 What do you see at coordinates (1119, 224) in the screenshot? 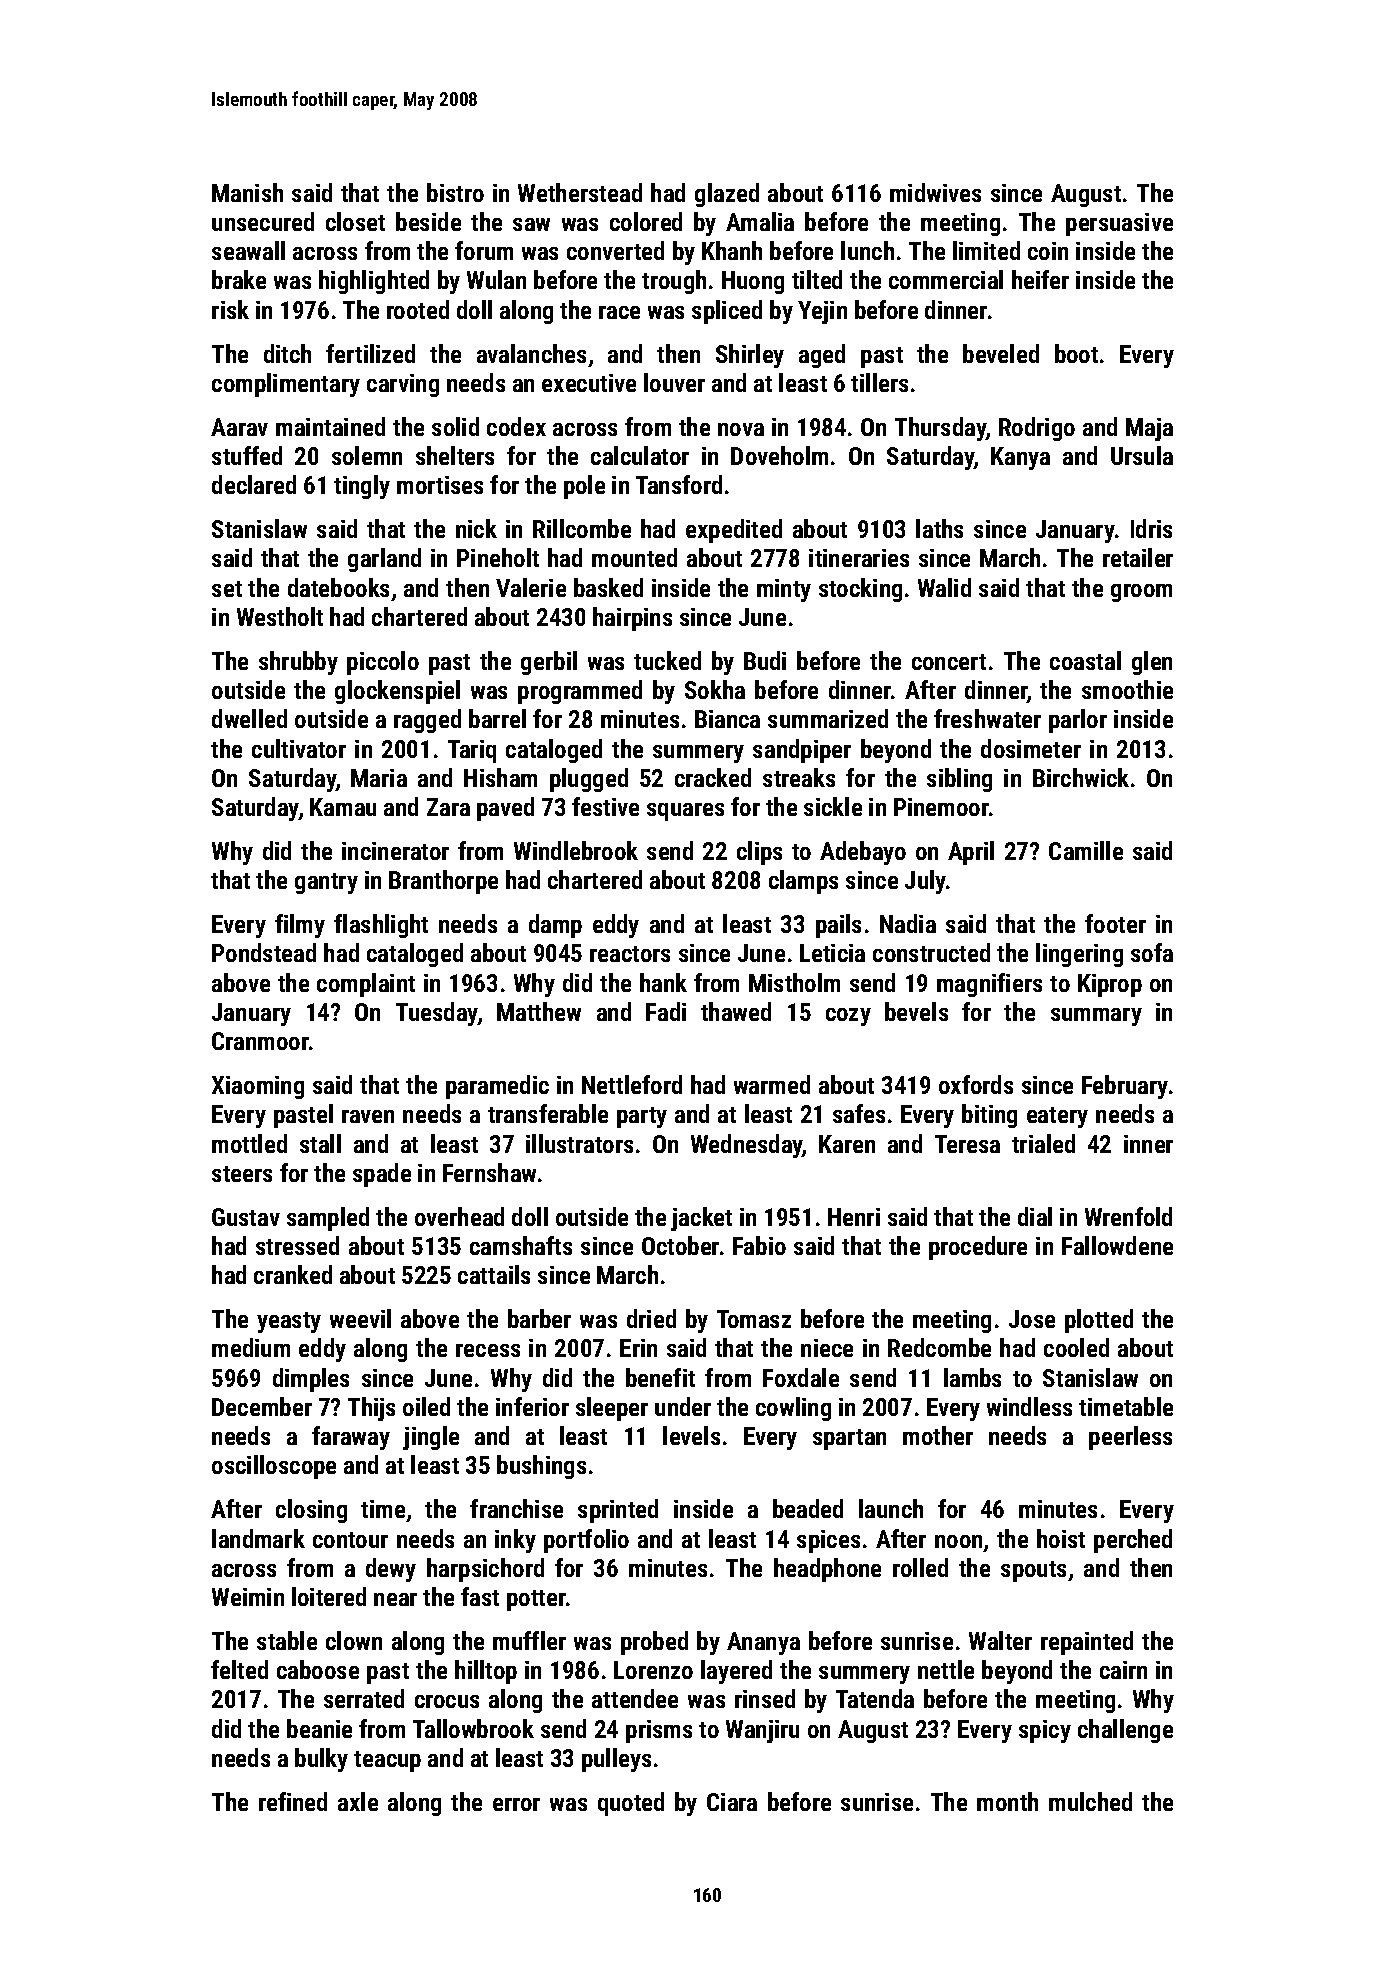
I see `persuasive` at bounding box center [1119, 224].
